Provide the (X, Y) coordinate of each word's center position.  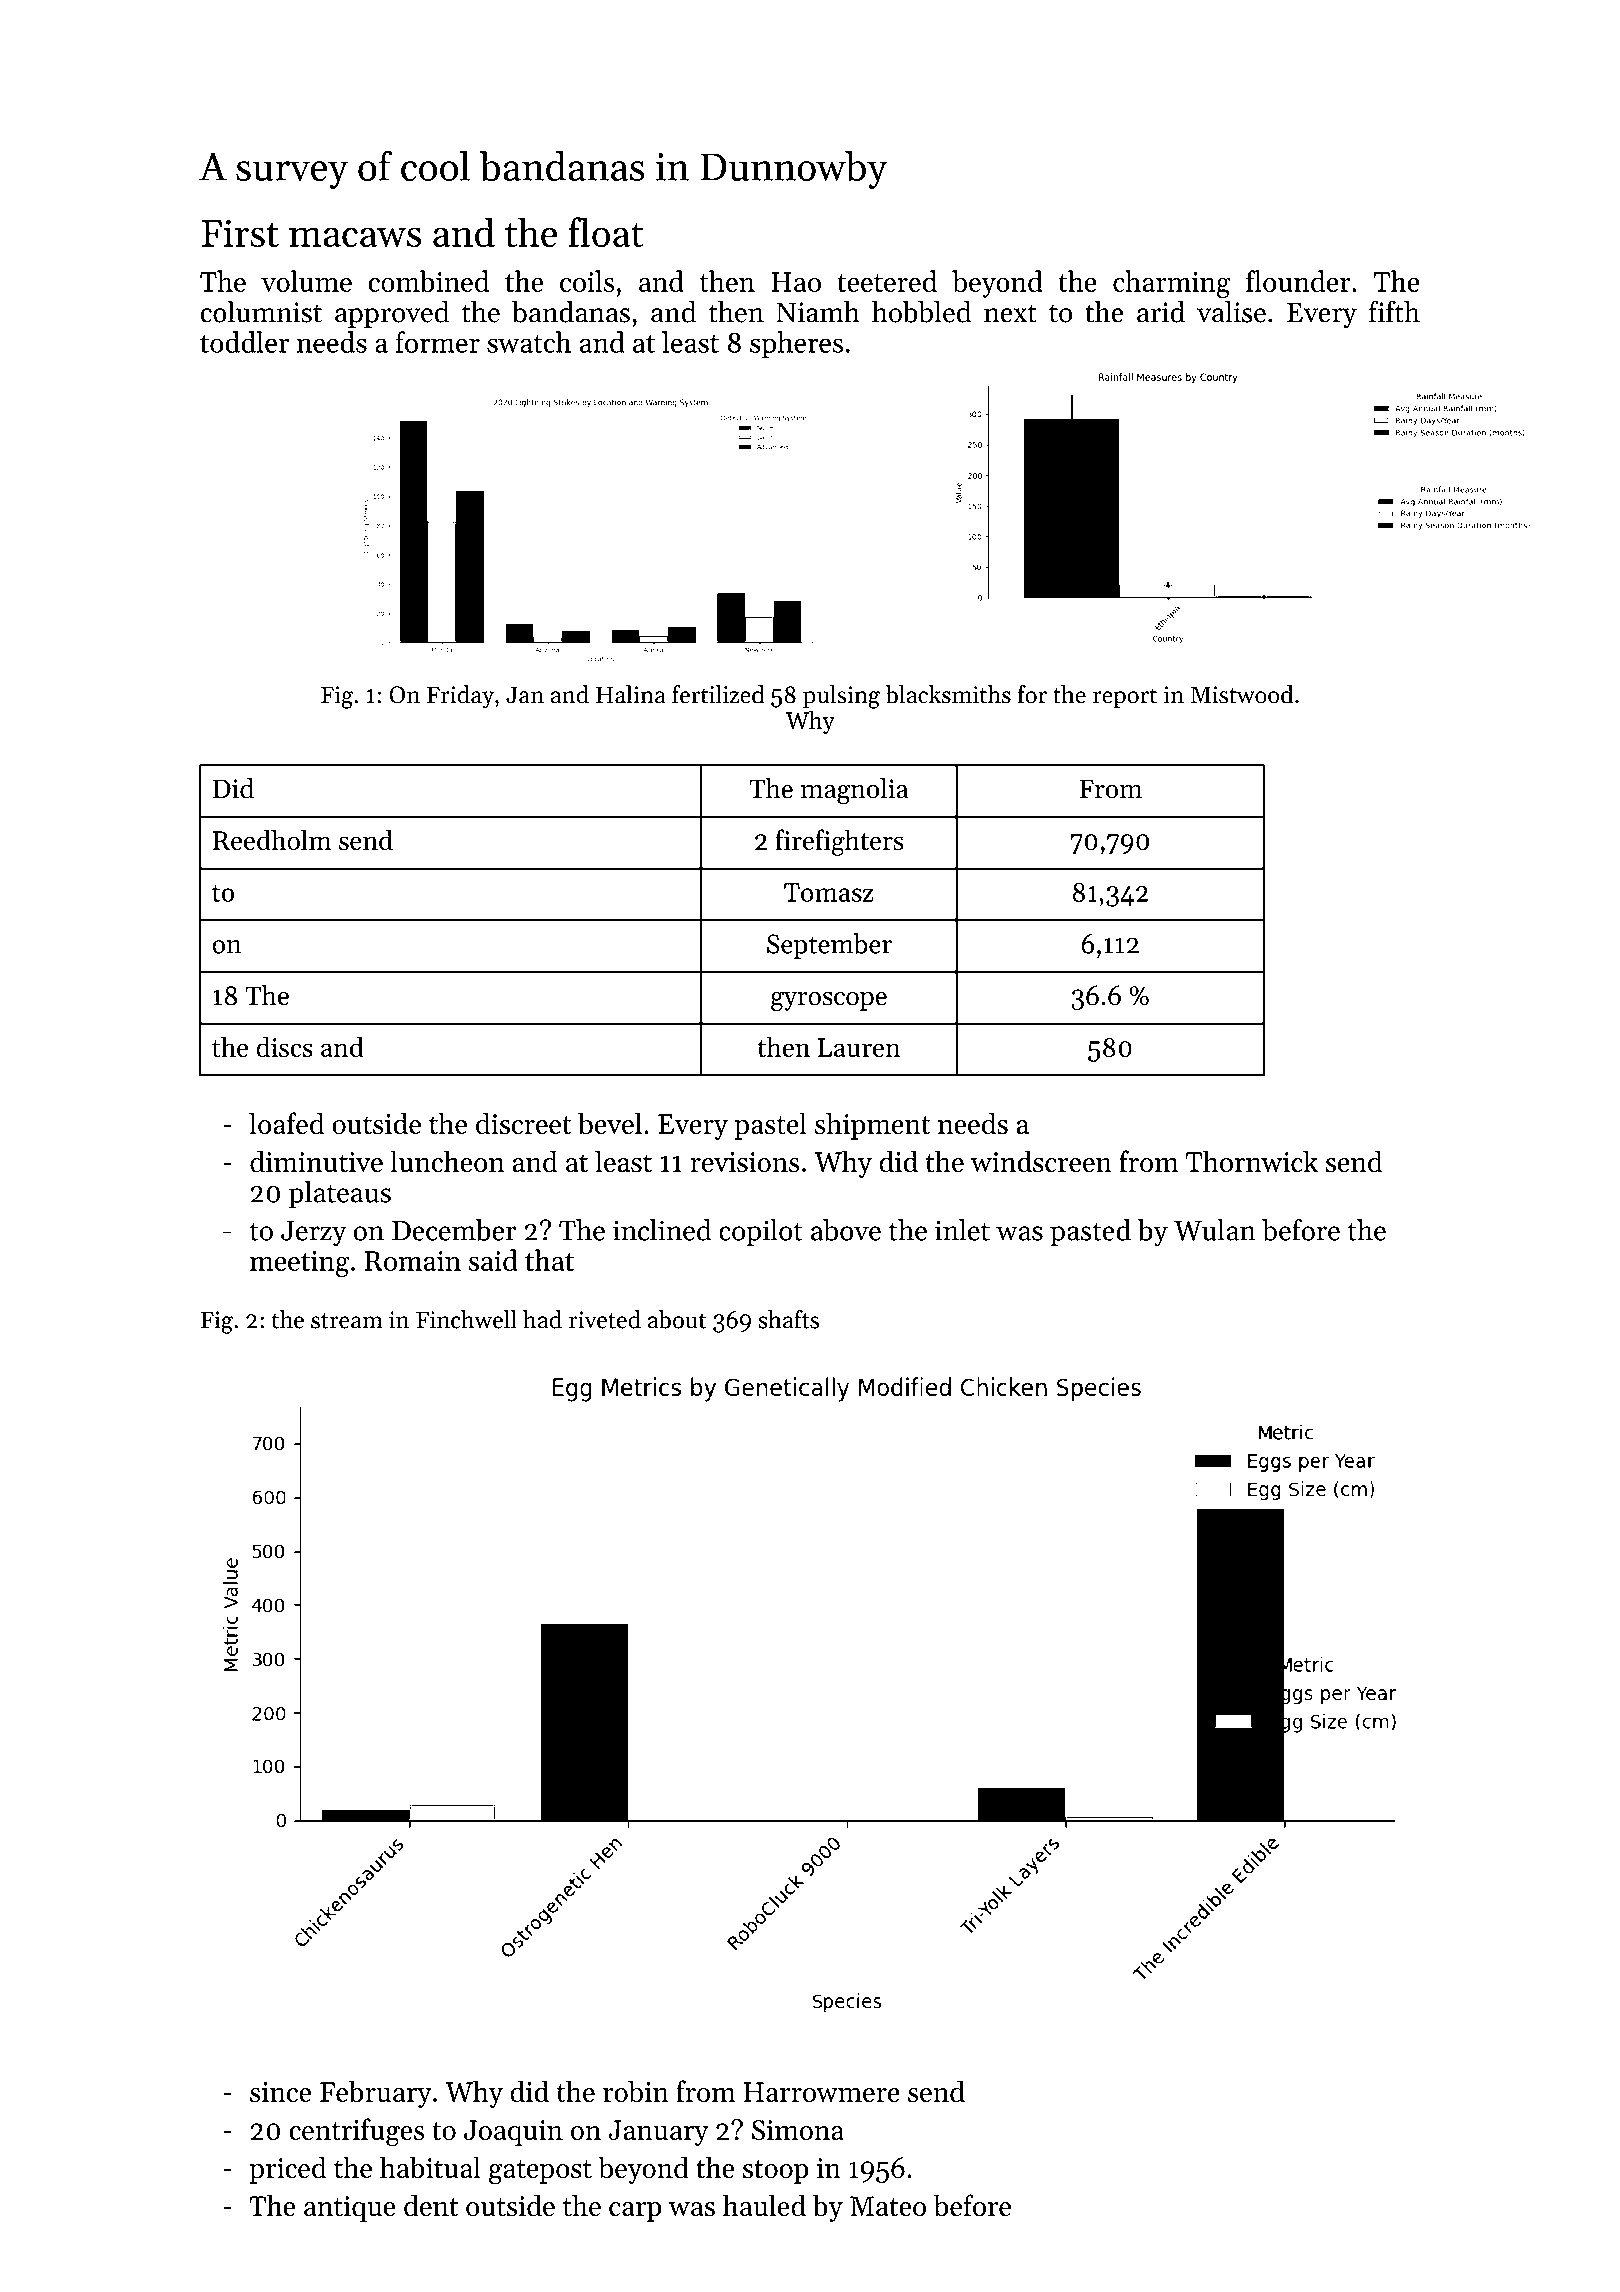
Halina (631, 694)
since (280, 2092)
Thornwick (1252, 1161)
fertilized (718, 694)
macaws (355, 237)
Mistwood (1242, 694)
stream (347, 1321)
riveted (605, 1319)
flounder (1298, 281)
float (606, 232)
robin (636, 2091)
